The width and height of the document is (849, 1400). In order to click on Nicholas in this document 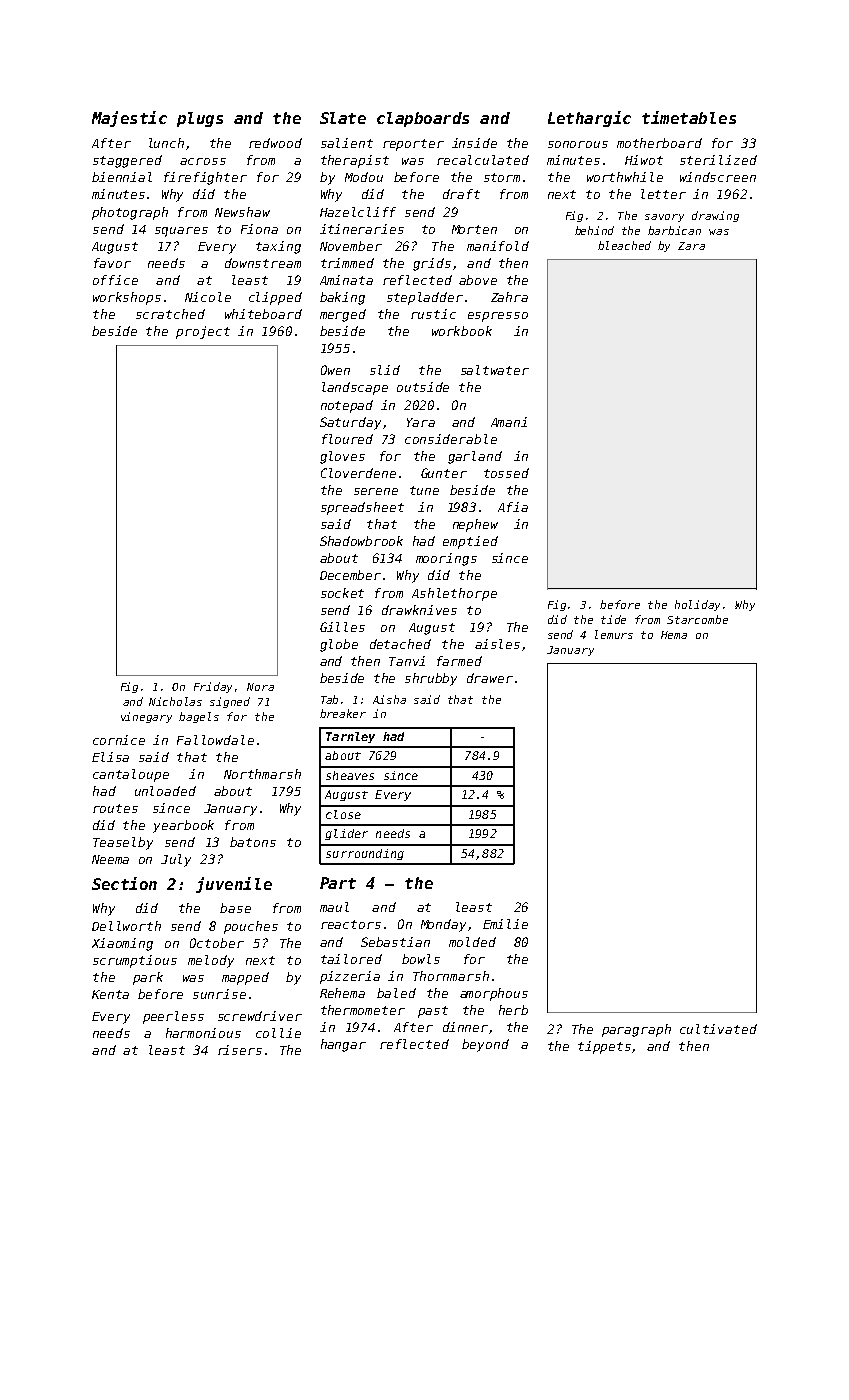, I will do `click(175, 701)`.
